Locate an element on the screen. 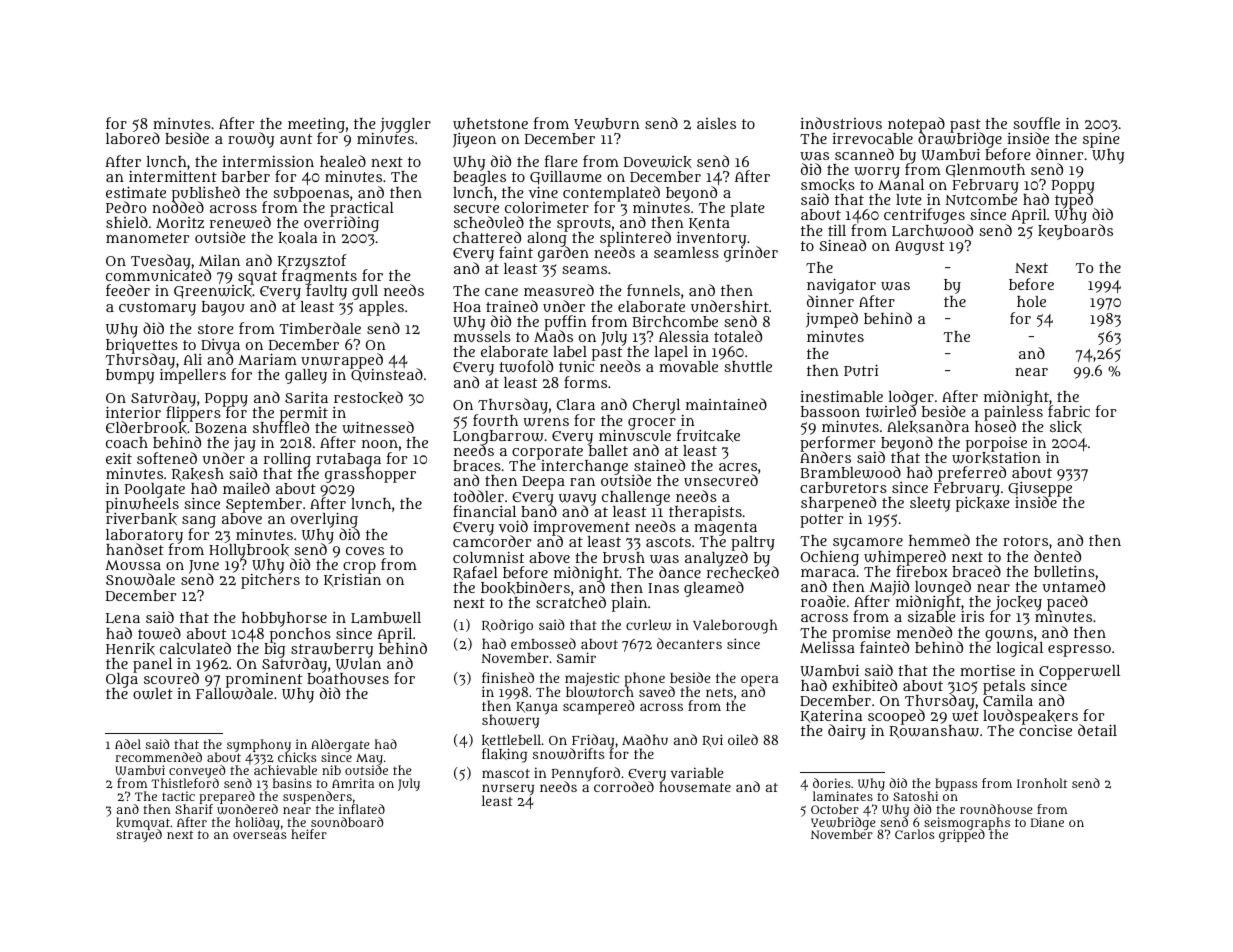  aisles is located at coordinates (716, 123).
